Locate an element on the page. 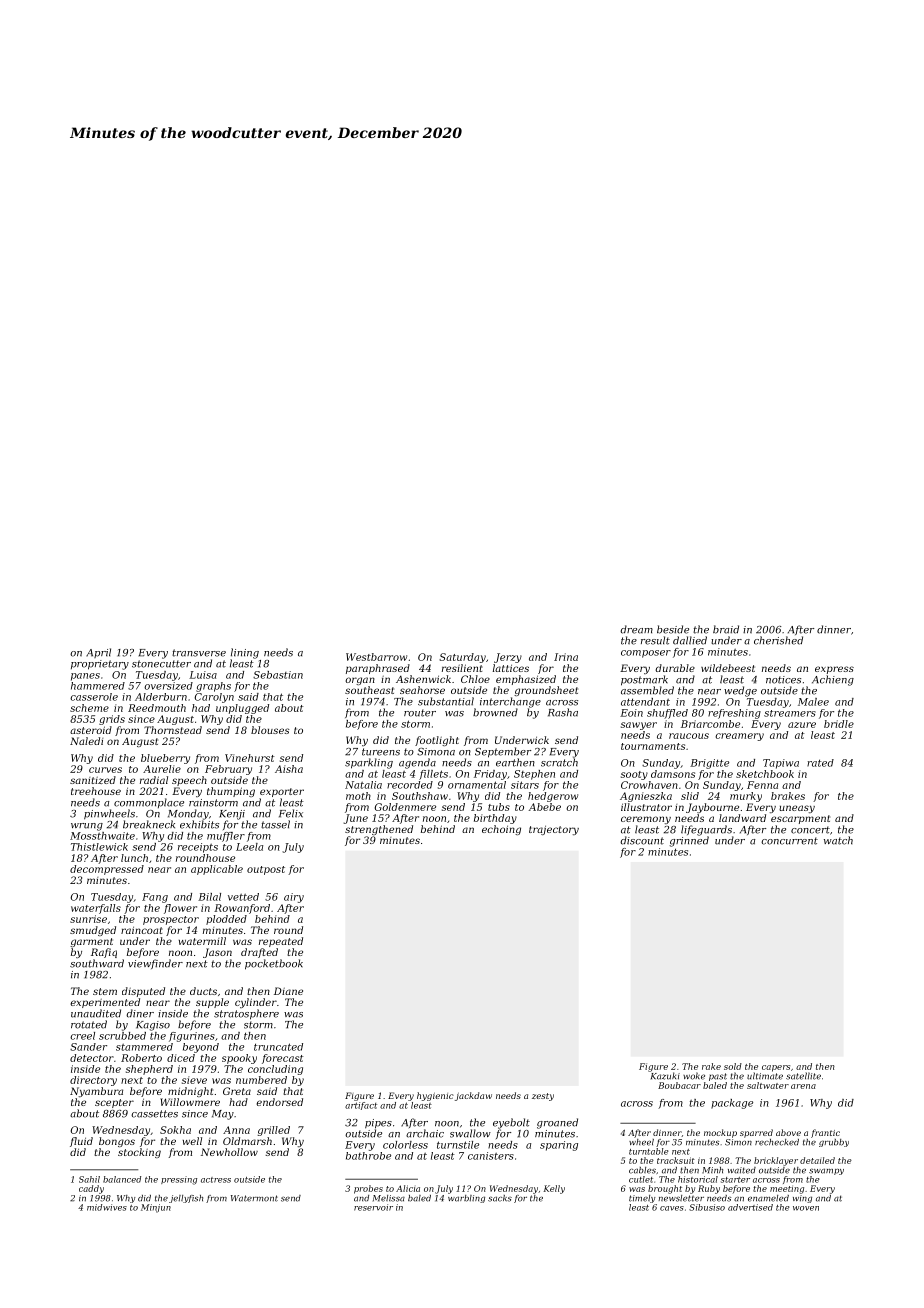  Goldenmere is located at coordinates (405, 807).
